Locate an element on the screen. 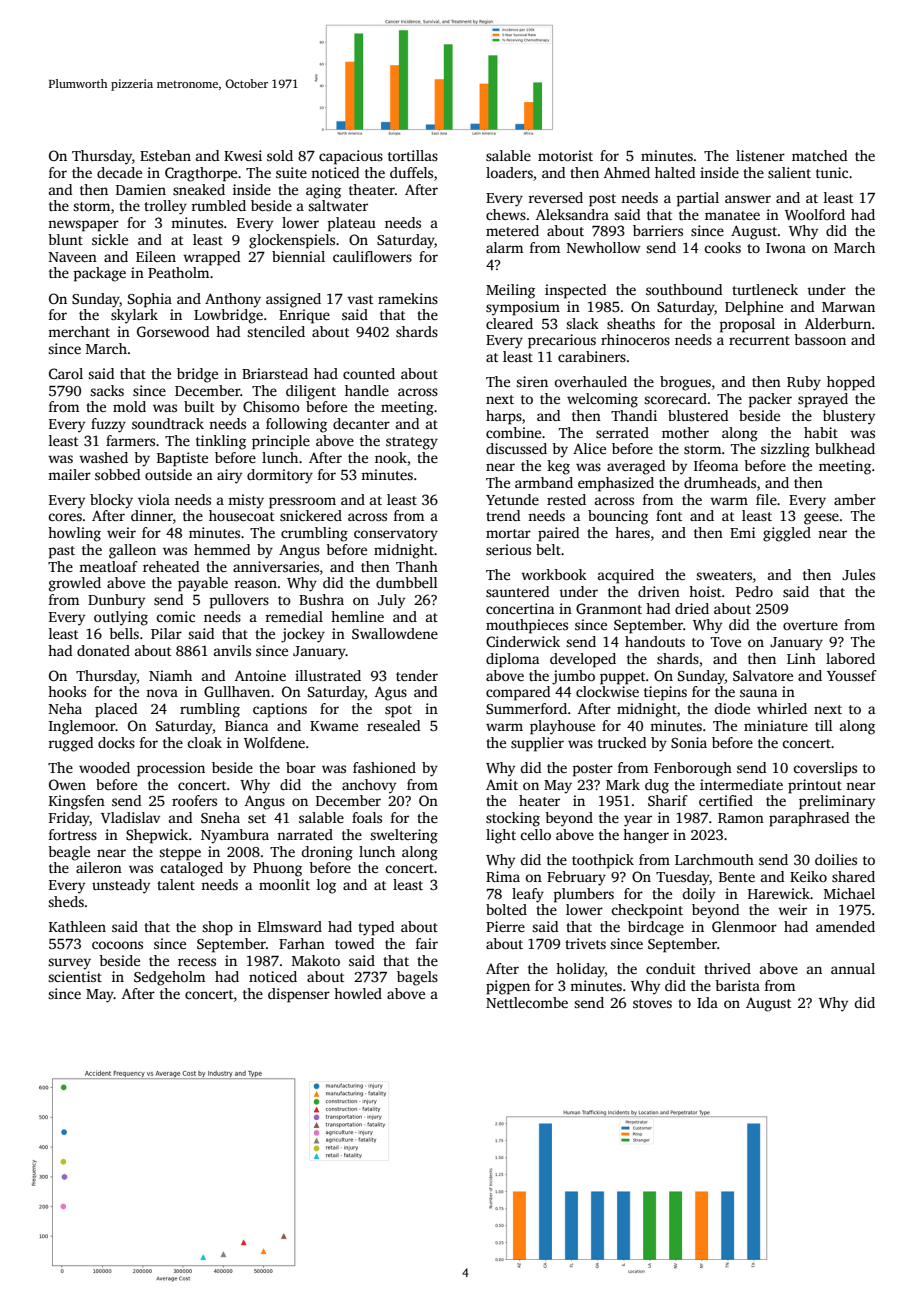 Image resolution: width=924 pixels, height=1314 pixels. handouts is located at coordinates (655, 641).
